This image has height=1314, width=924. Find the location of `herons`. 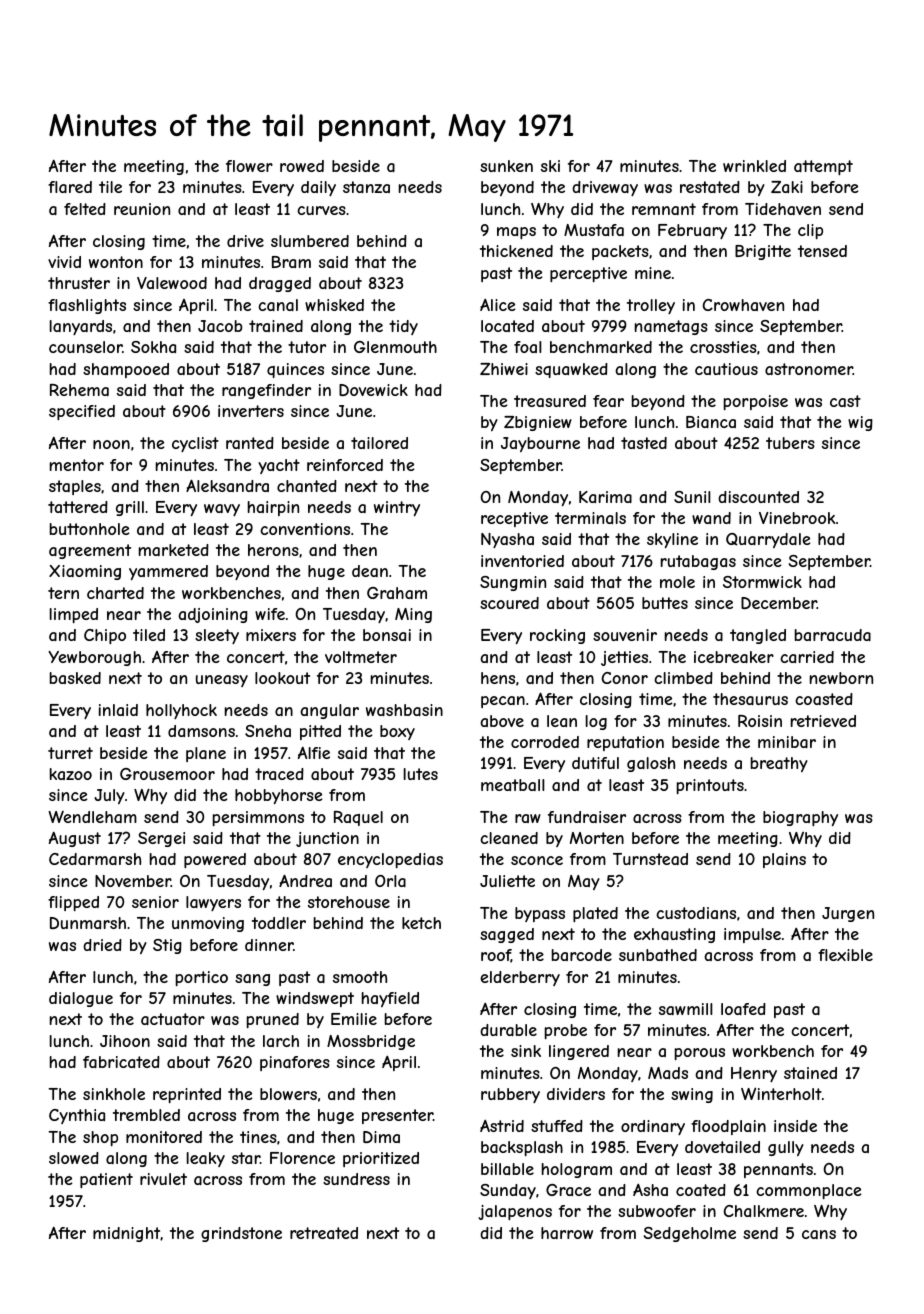

herons is located at coordinates (273, 550).
